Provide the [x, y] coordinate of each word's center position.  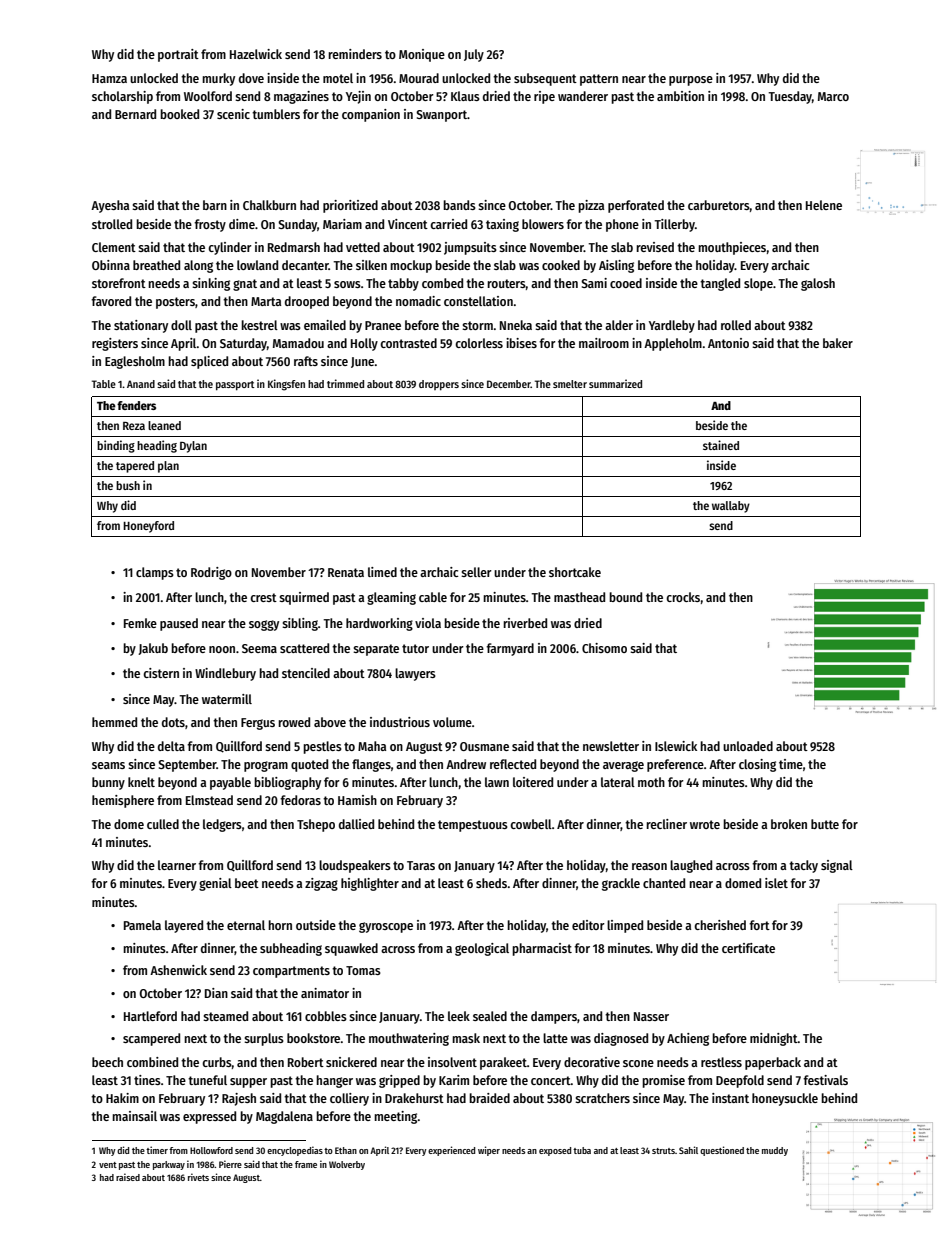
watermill [227, 699]
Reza [134, 426]
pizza [591, 206]
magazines [301, 97]
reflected [513, 764]
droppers [439, 385]
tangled [720, 284]
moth [651, 782]
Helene [824, 205]
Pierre [230, 1164]
